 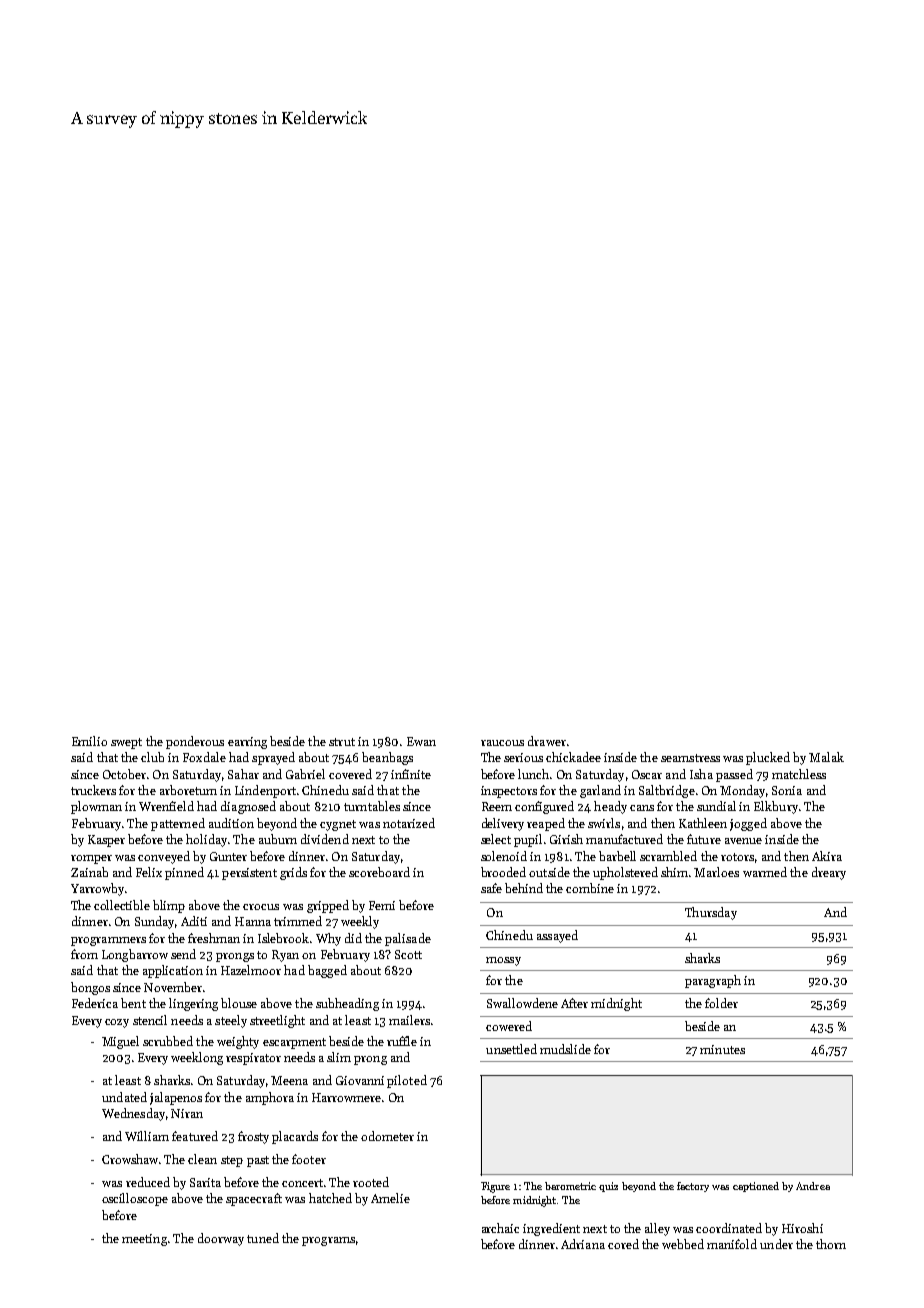 I want to click on Kasper, so click(x=106, y=841).
